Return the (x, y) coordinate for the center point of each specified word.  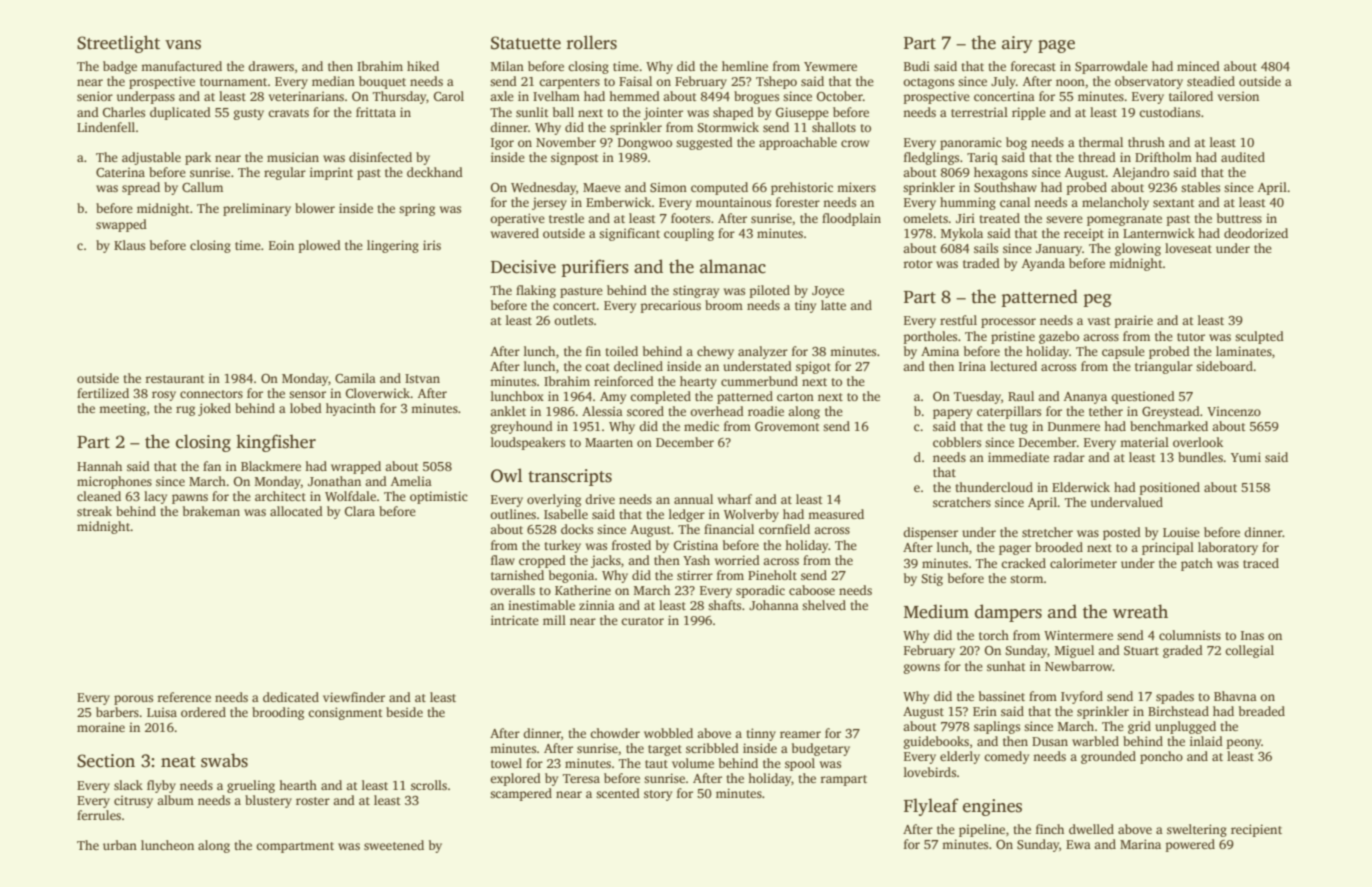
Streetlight (118, 44)
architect (280, 496)
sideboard (1224, 366)
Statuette (526, 43)
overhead (717, 411)
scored (645, 411)
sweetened (394, 845)
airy (1017, 44)
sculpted (1259, 337)
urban (120, 845)
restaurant (175, 379)
